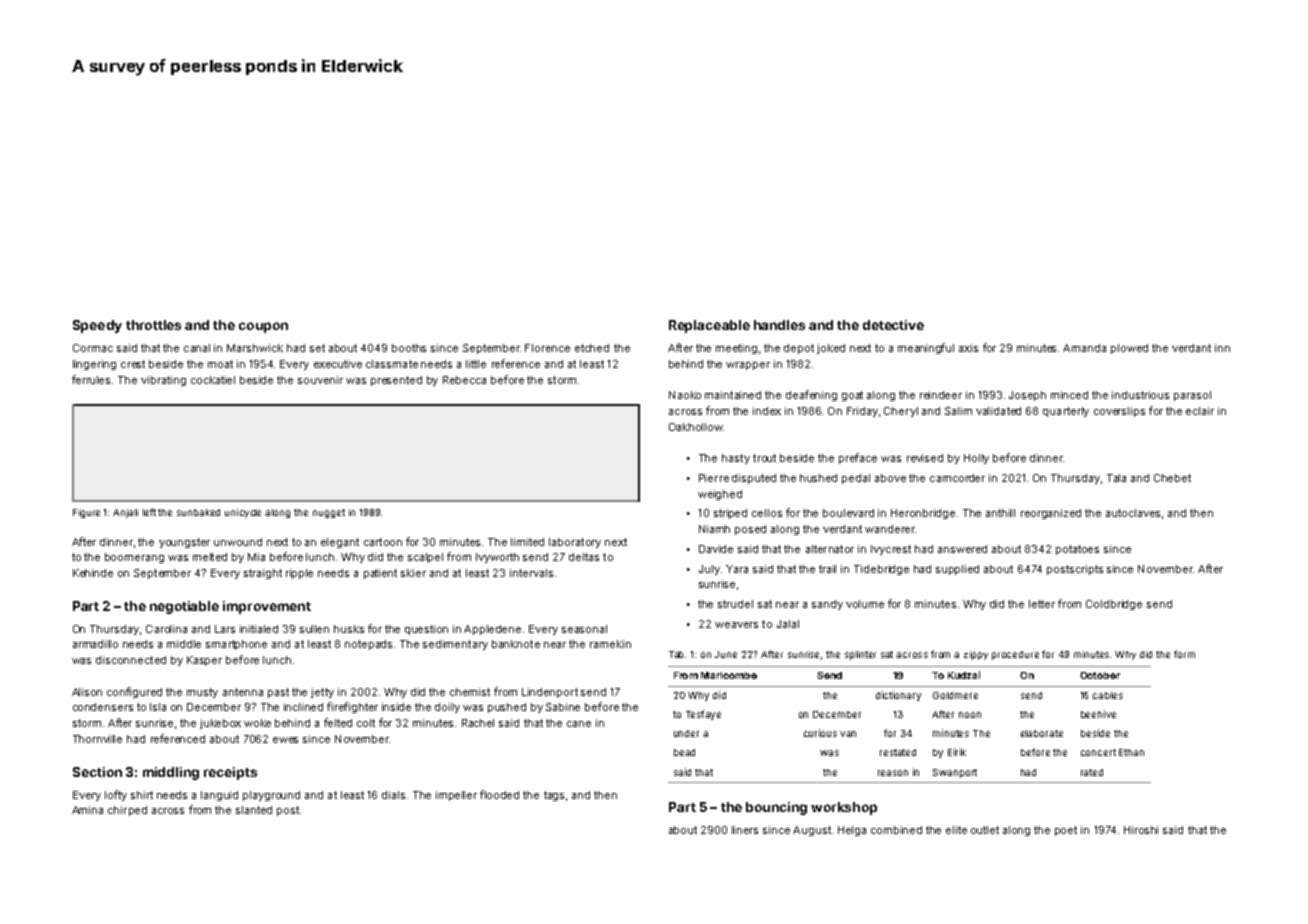  What do you see at coordinates (243, 692) in the document?
I see `antenna` at bounding box center [243, 692].
